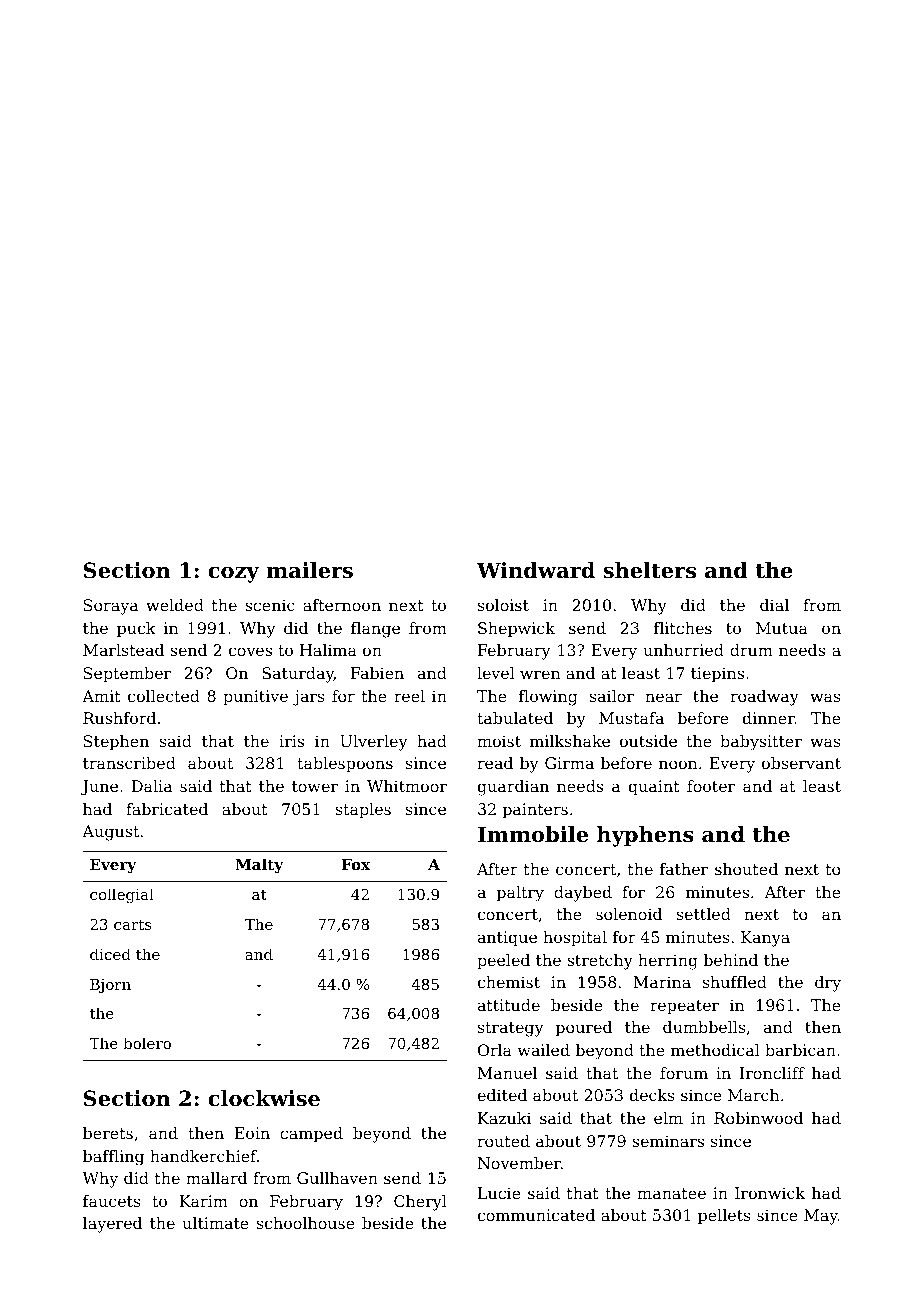 Image resolution: width=924 pixels, height=1308 pixels. Describe the element at coordinates (233, 575) in the screenshot. I see `cozy` at that location.
